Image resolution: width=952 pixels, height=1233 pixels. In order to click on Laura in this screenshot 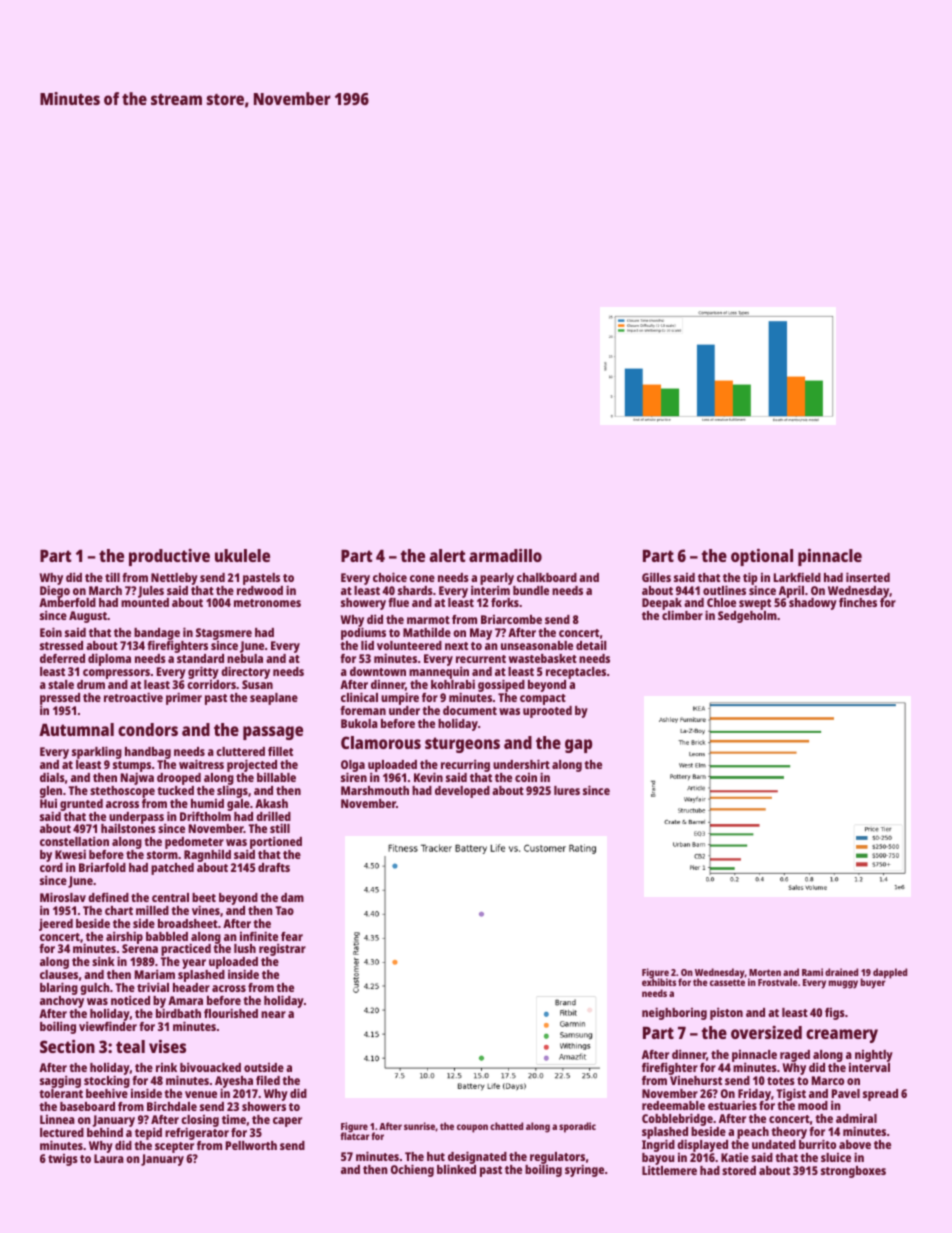, I will do `click(109, 1158)`.
